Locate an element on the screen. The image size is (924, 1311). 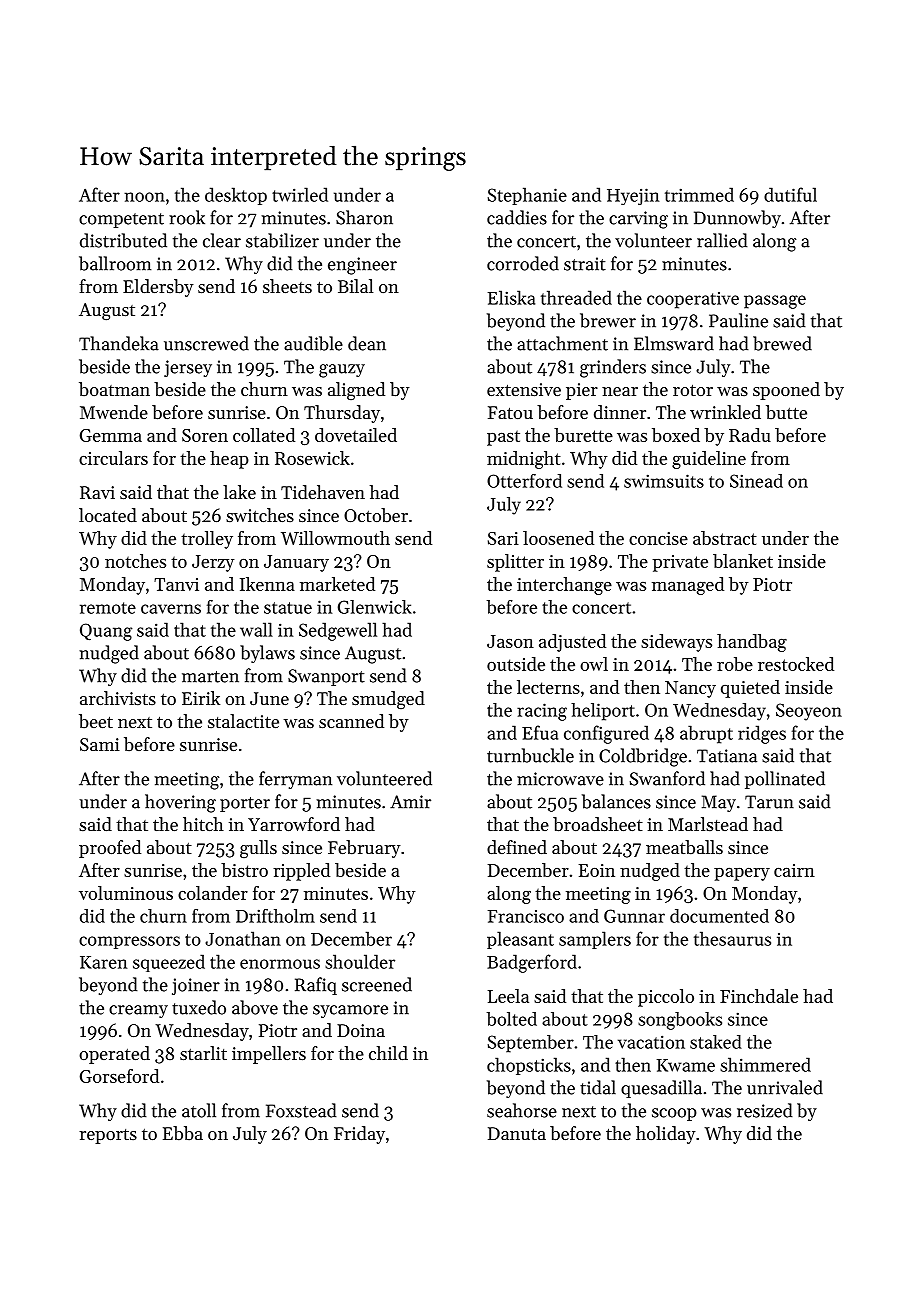
trimmed is located at coordinates (699, 194).
